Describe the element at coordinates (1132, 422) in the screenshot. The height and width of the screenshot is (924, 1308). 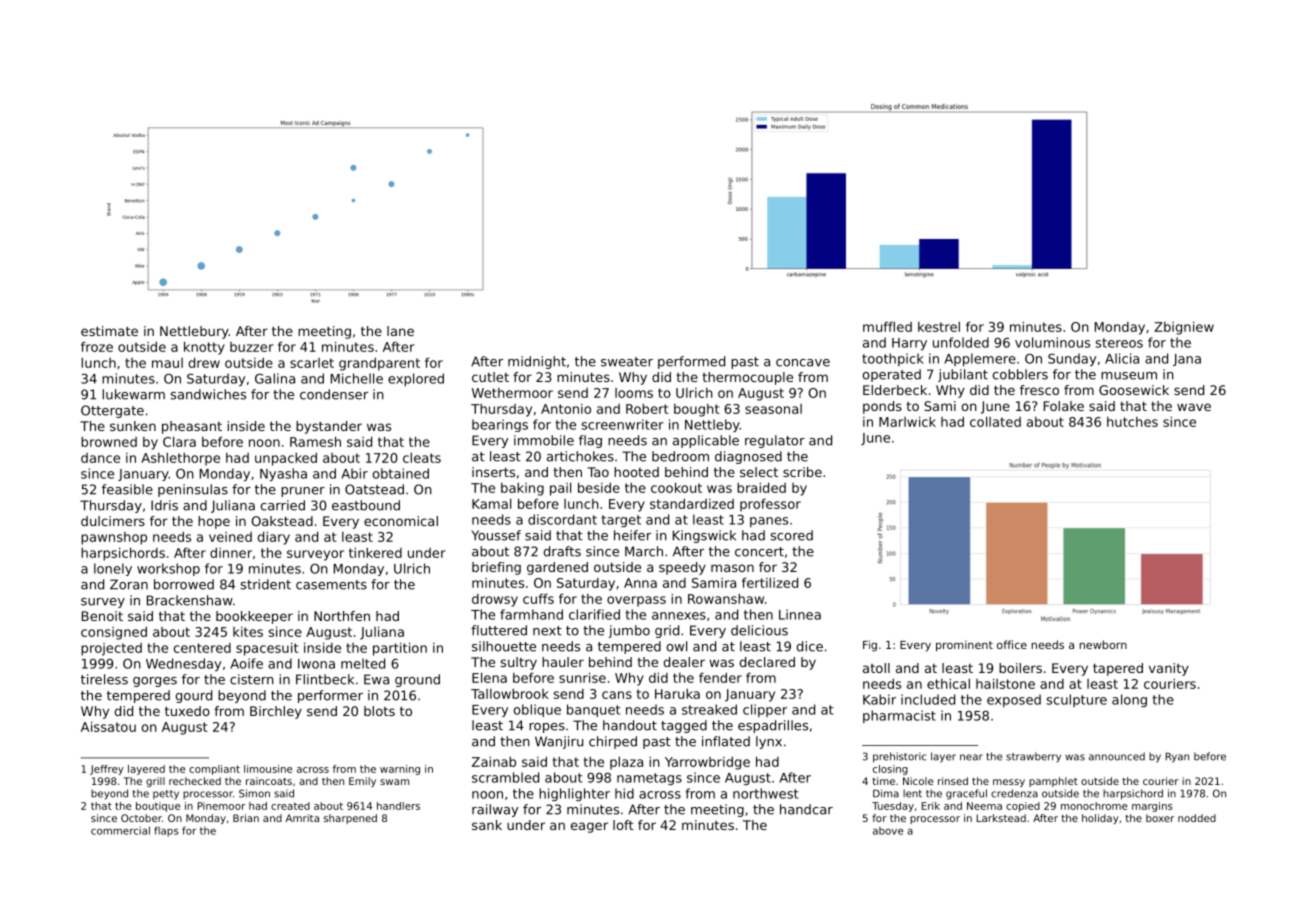
I see `hutches` at that location.
